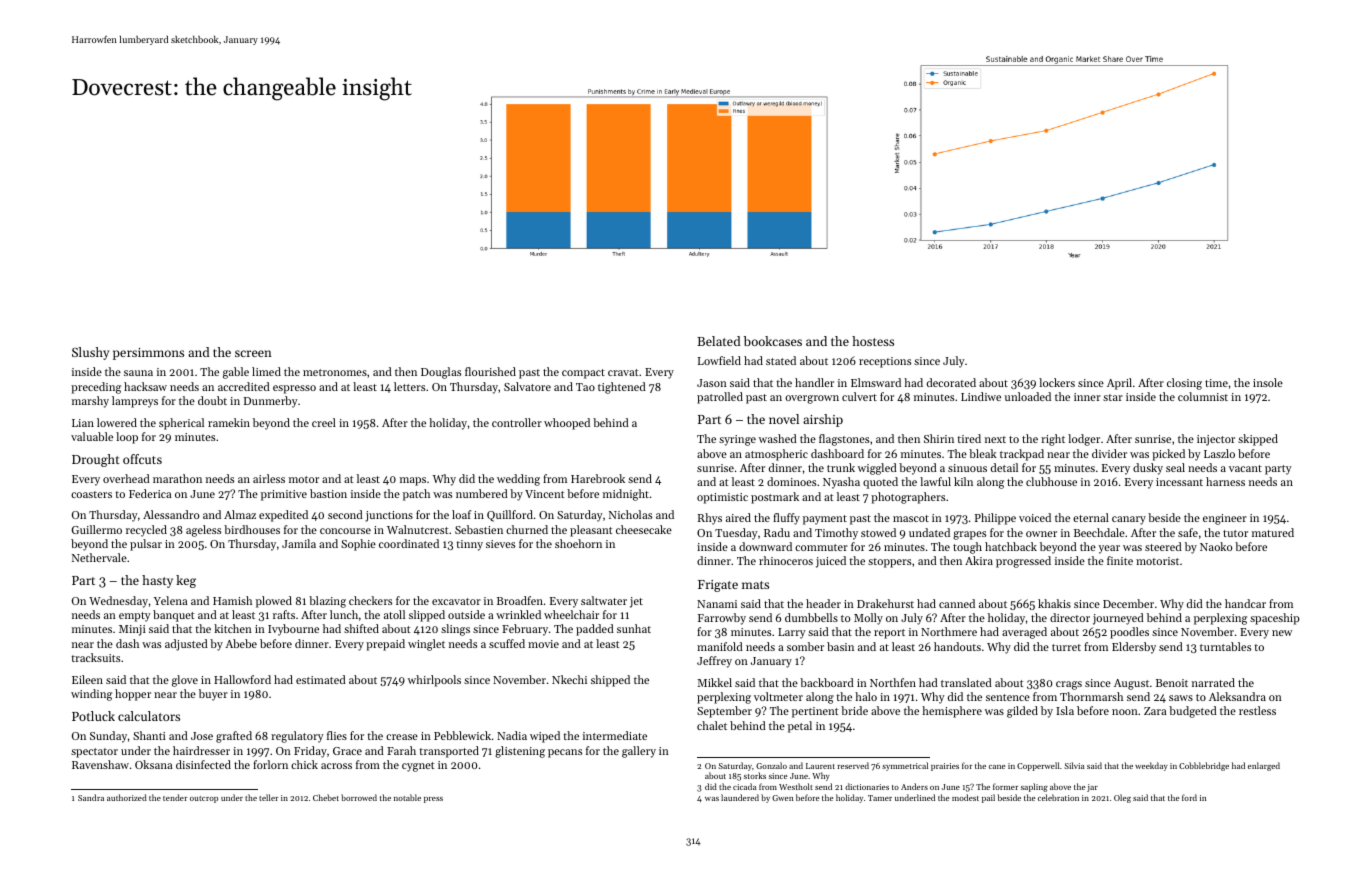 Image resolution: width=1372 pixels, height=887 pixels. I want to click on weekday, so click(1151, 766).
